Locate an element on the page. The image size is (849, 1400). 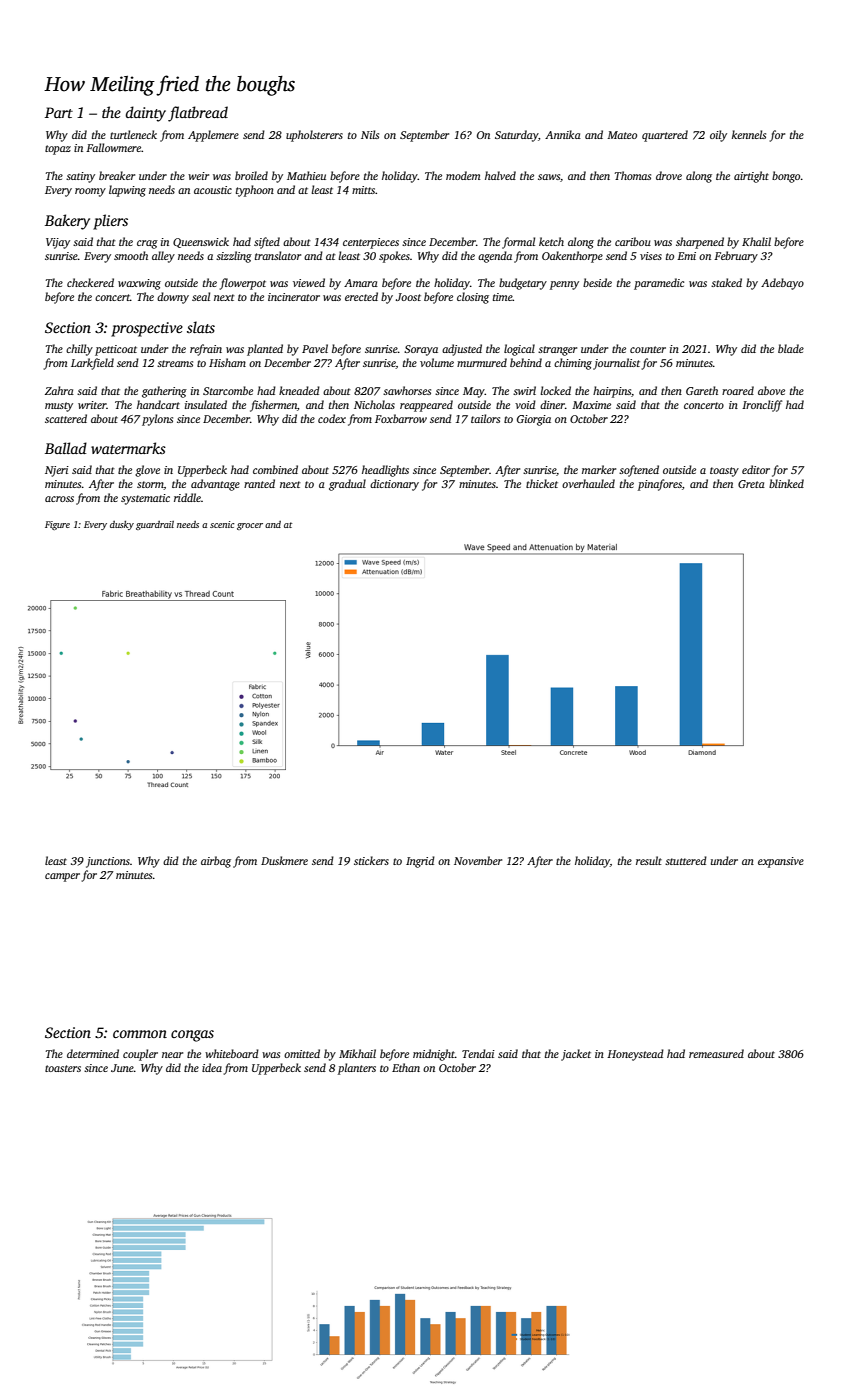
remeasured is located at coordinates (716, 1053).
